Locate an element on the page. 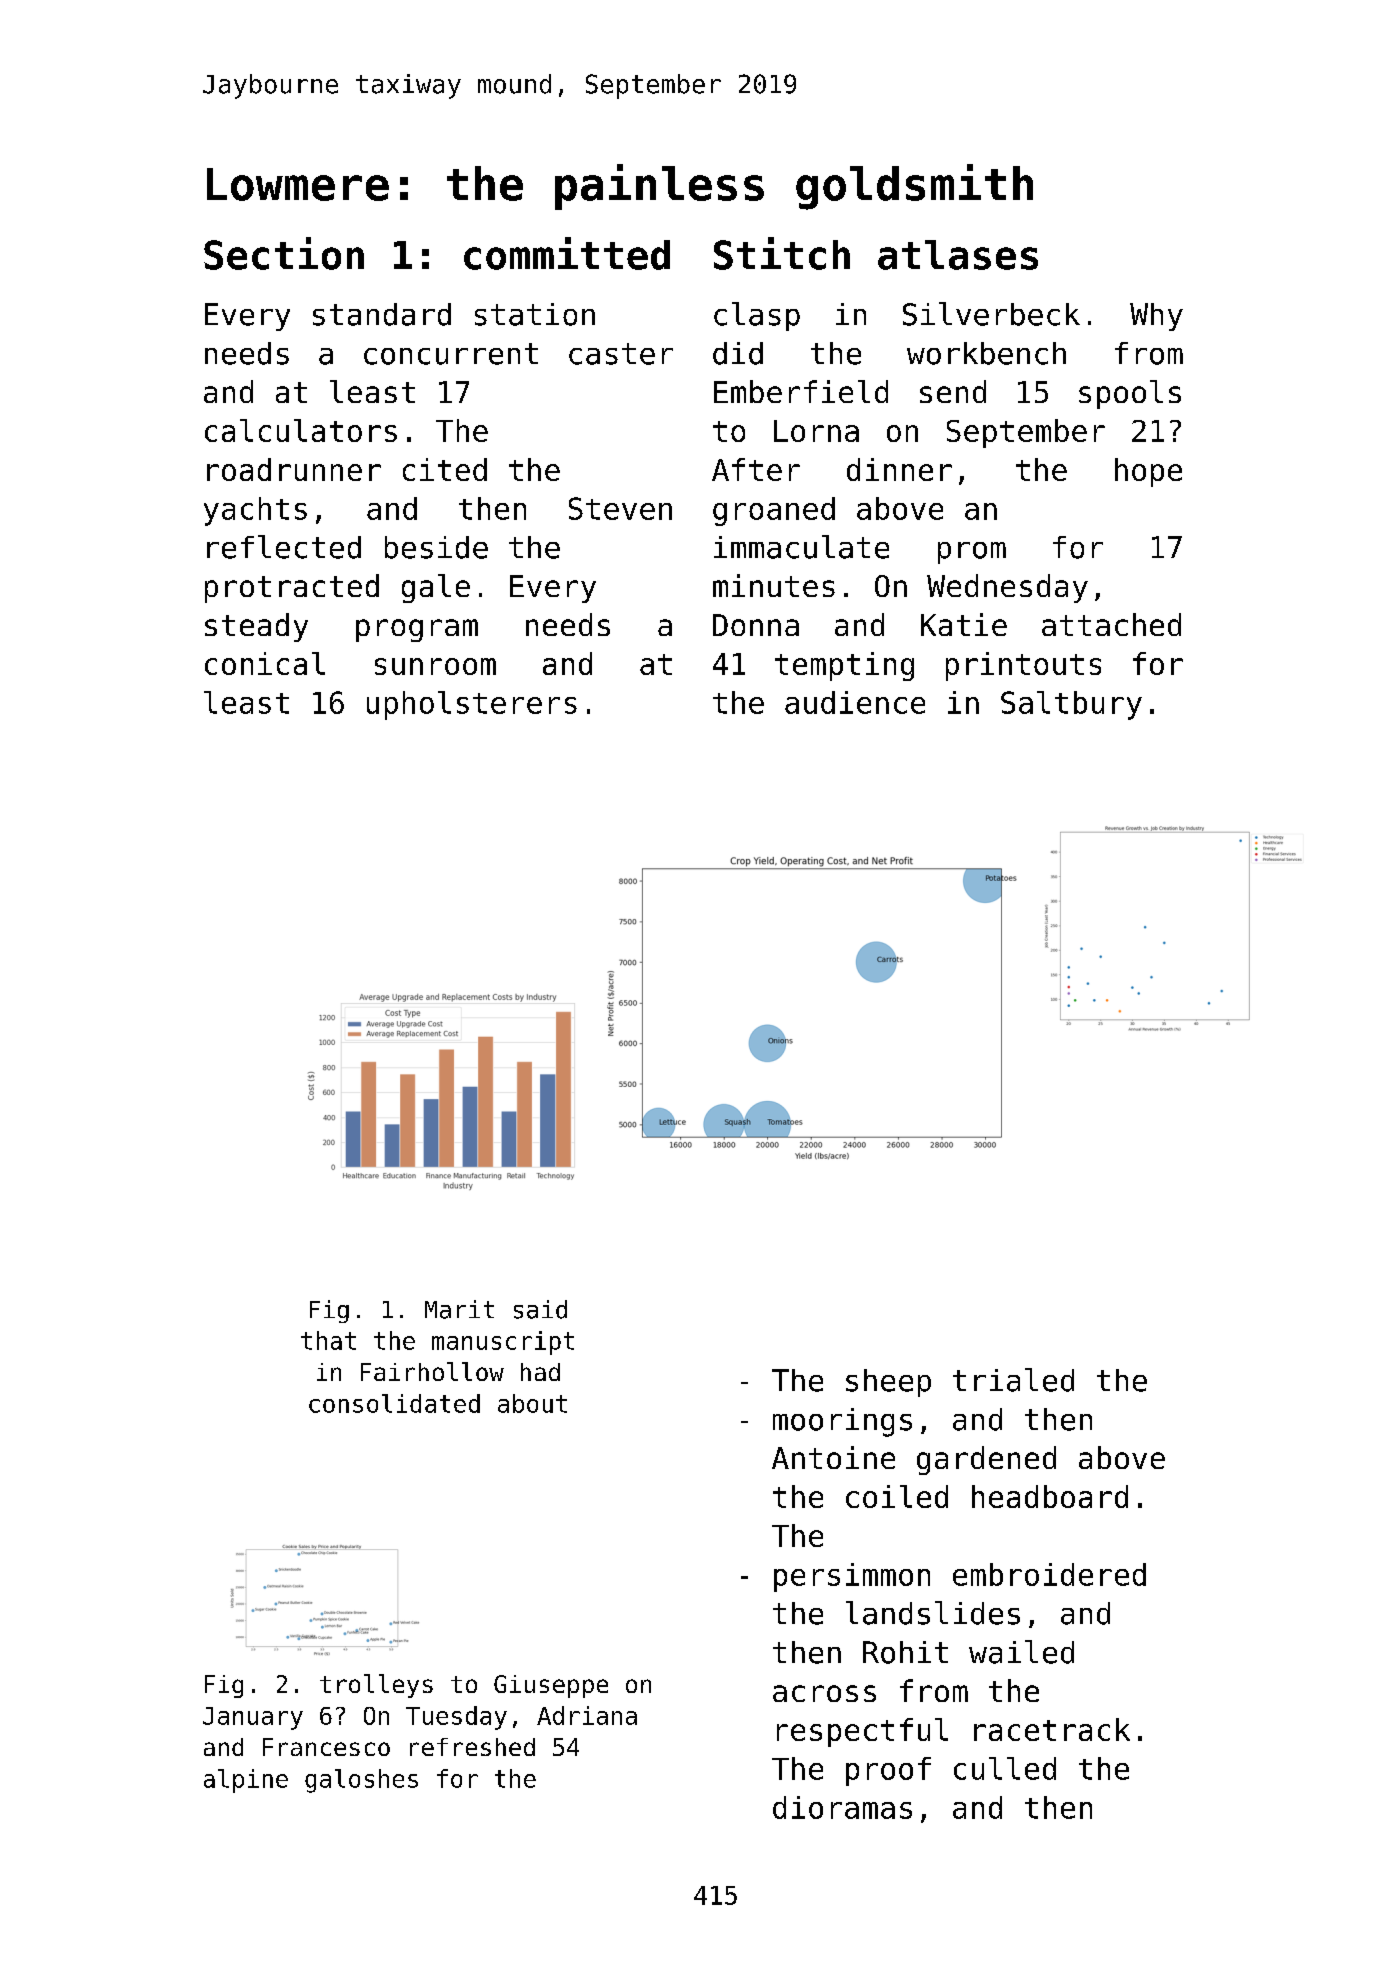 The image size is (1386, 1969). reflected is located at coordinates (284, 547).
